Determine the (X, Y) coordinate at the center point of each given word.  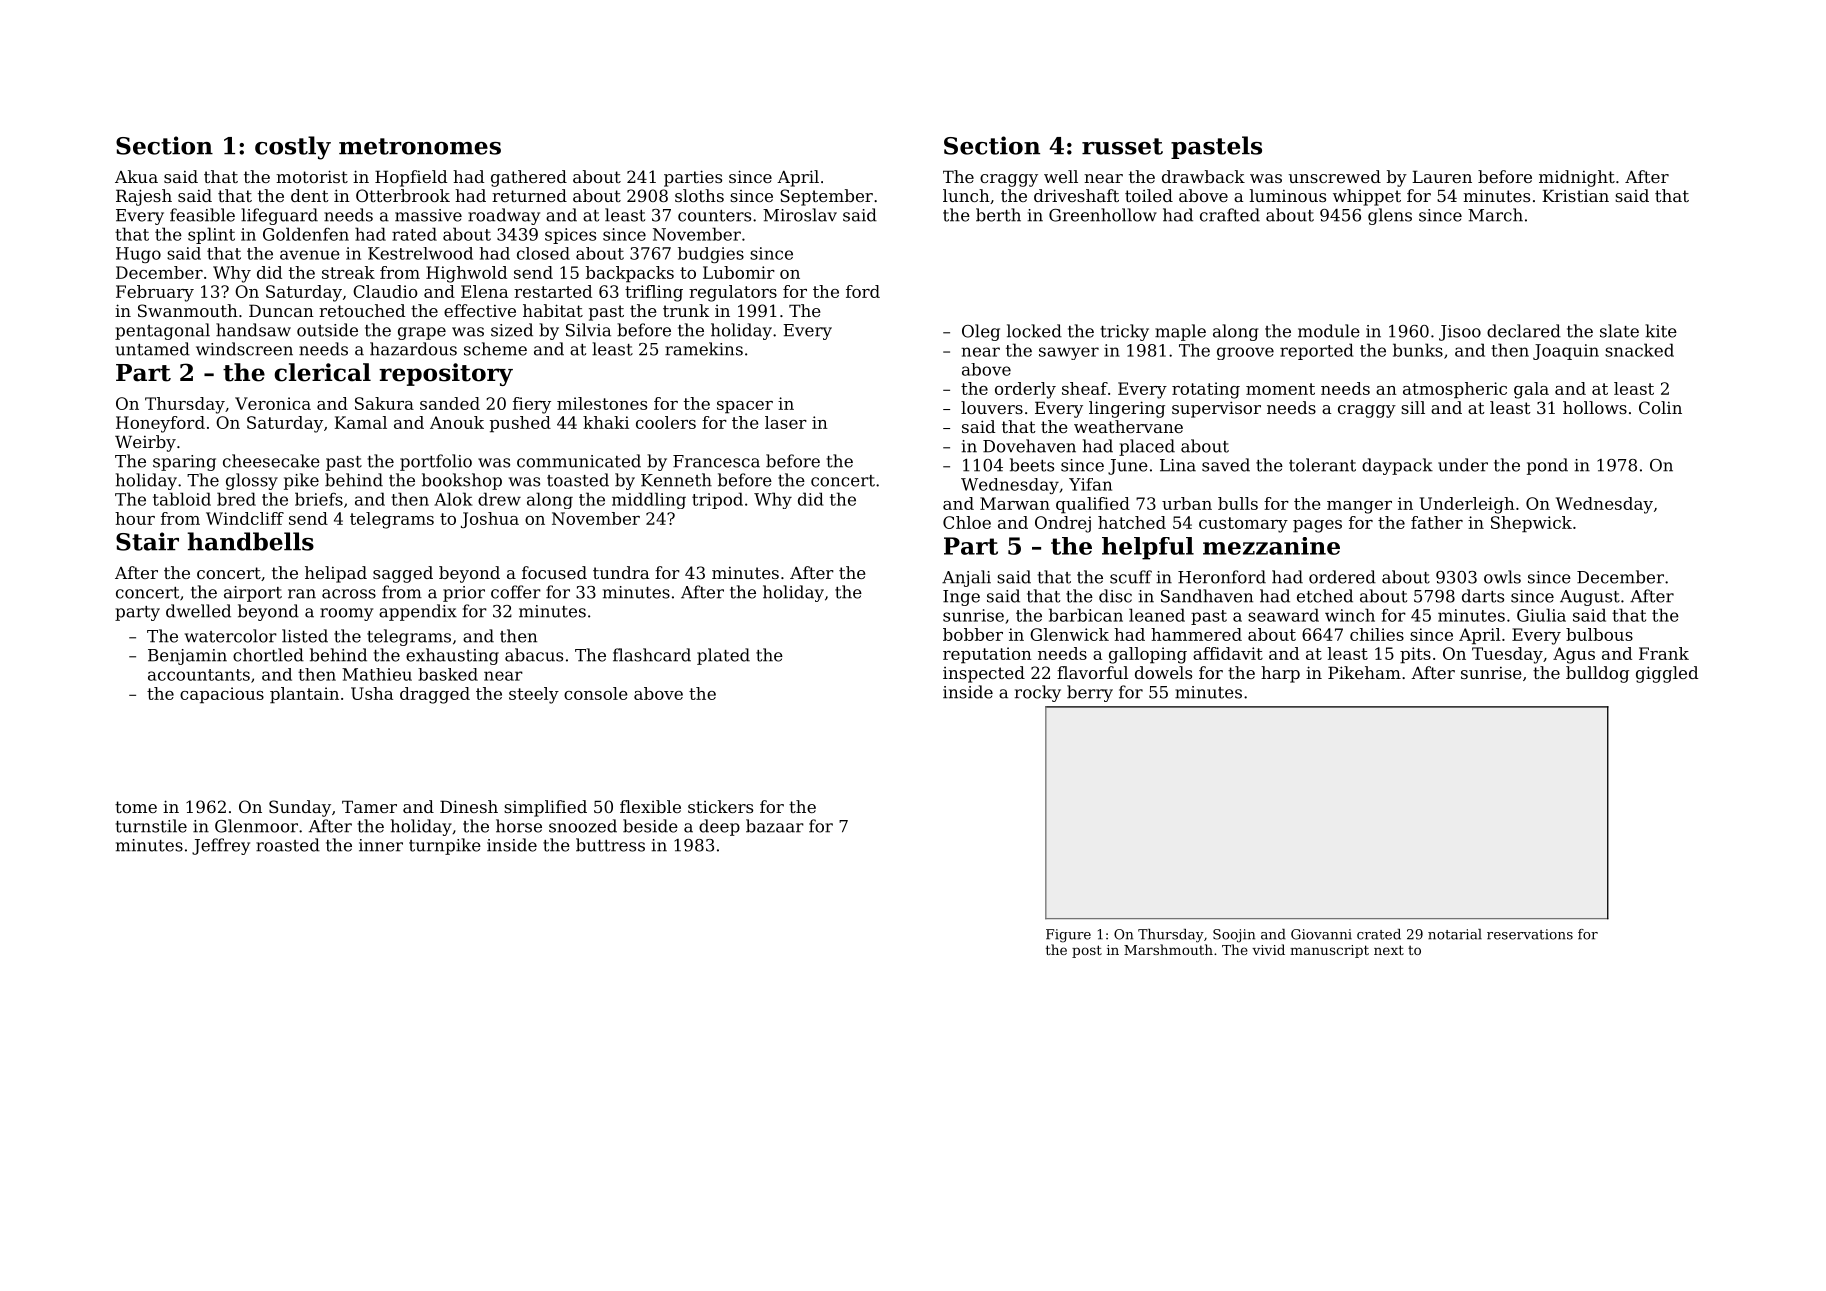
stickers (720, 806)
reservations (1530, 934)
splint (211, 235)
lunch (966, 195)
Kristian (1575, 195)
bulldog (1597, 674)
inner (381, 845)
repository (446, 374)
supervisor (1216, 409)
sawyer (1069, 353)
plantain (304, 695)
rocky (1038, 693)
